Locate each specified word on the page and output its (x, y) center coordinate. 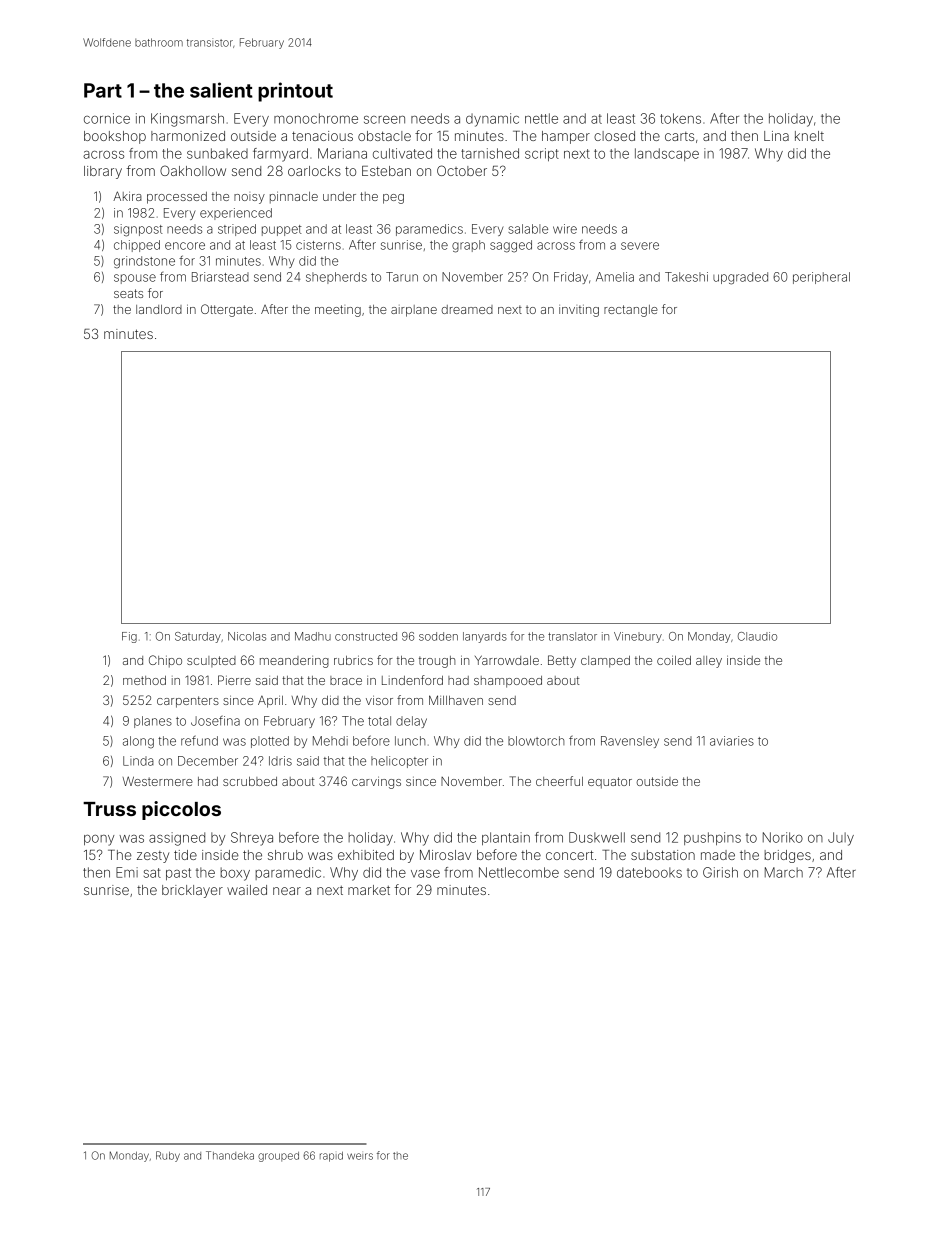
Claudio (757, 636)
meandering (294, 662)
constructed (366, 636)
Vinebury (638, 637)
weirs (360, 1156)
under (339, 196)
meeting (338, 311)
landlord (159, 309)
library (103, 172)
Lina (776, 136)
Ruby (168, 1156)
